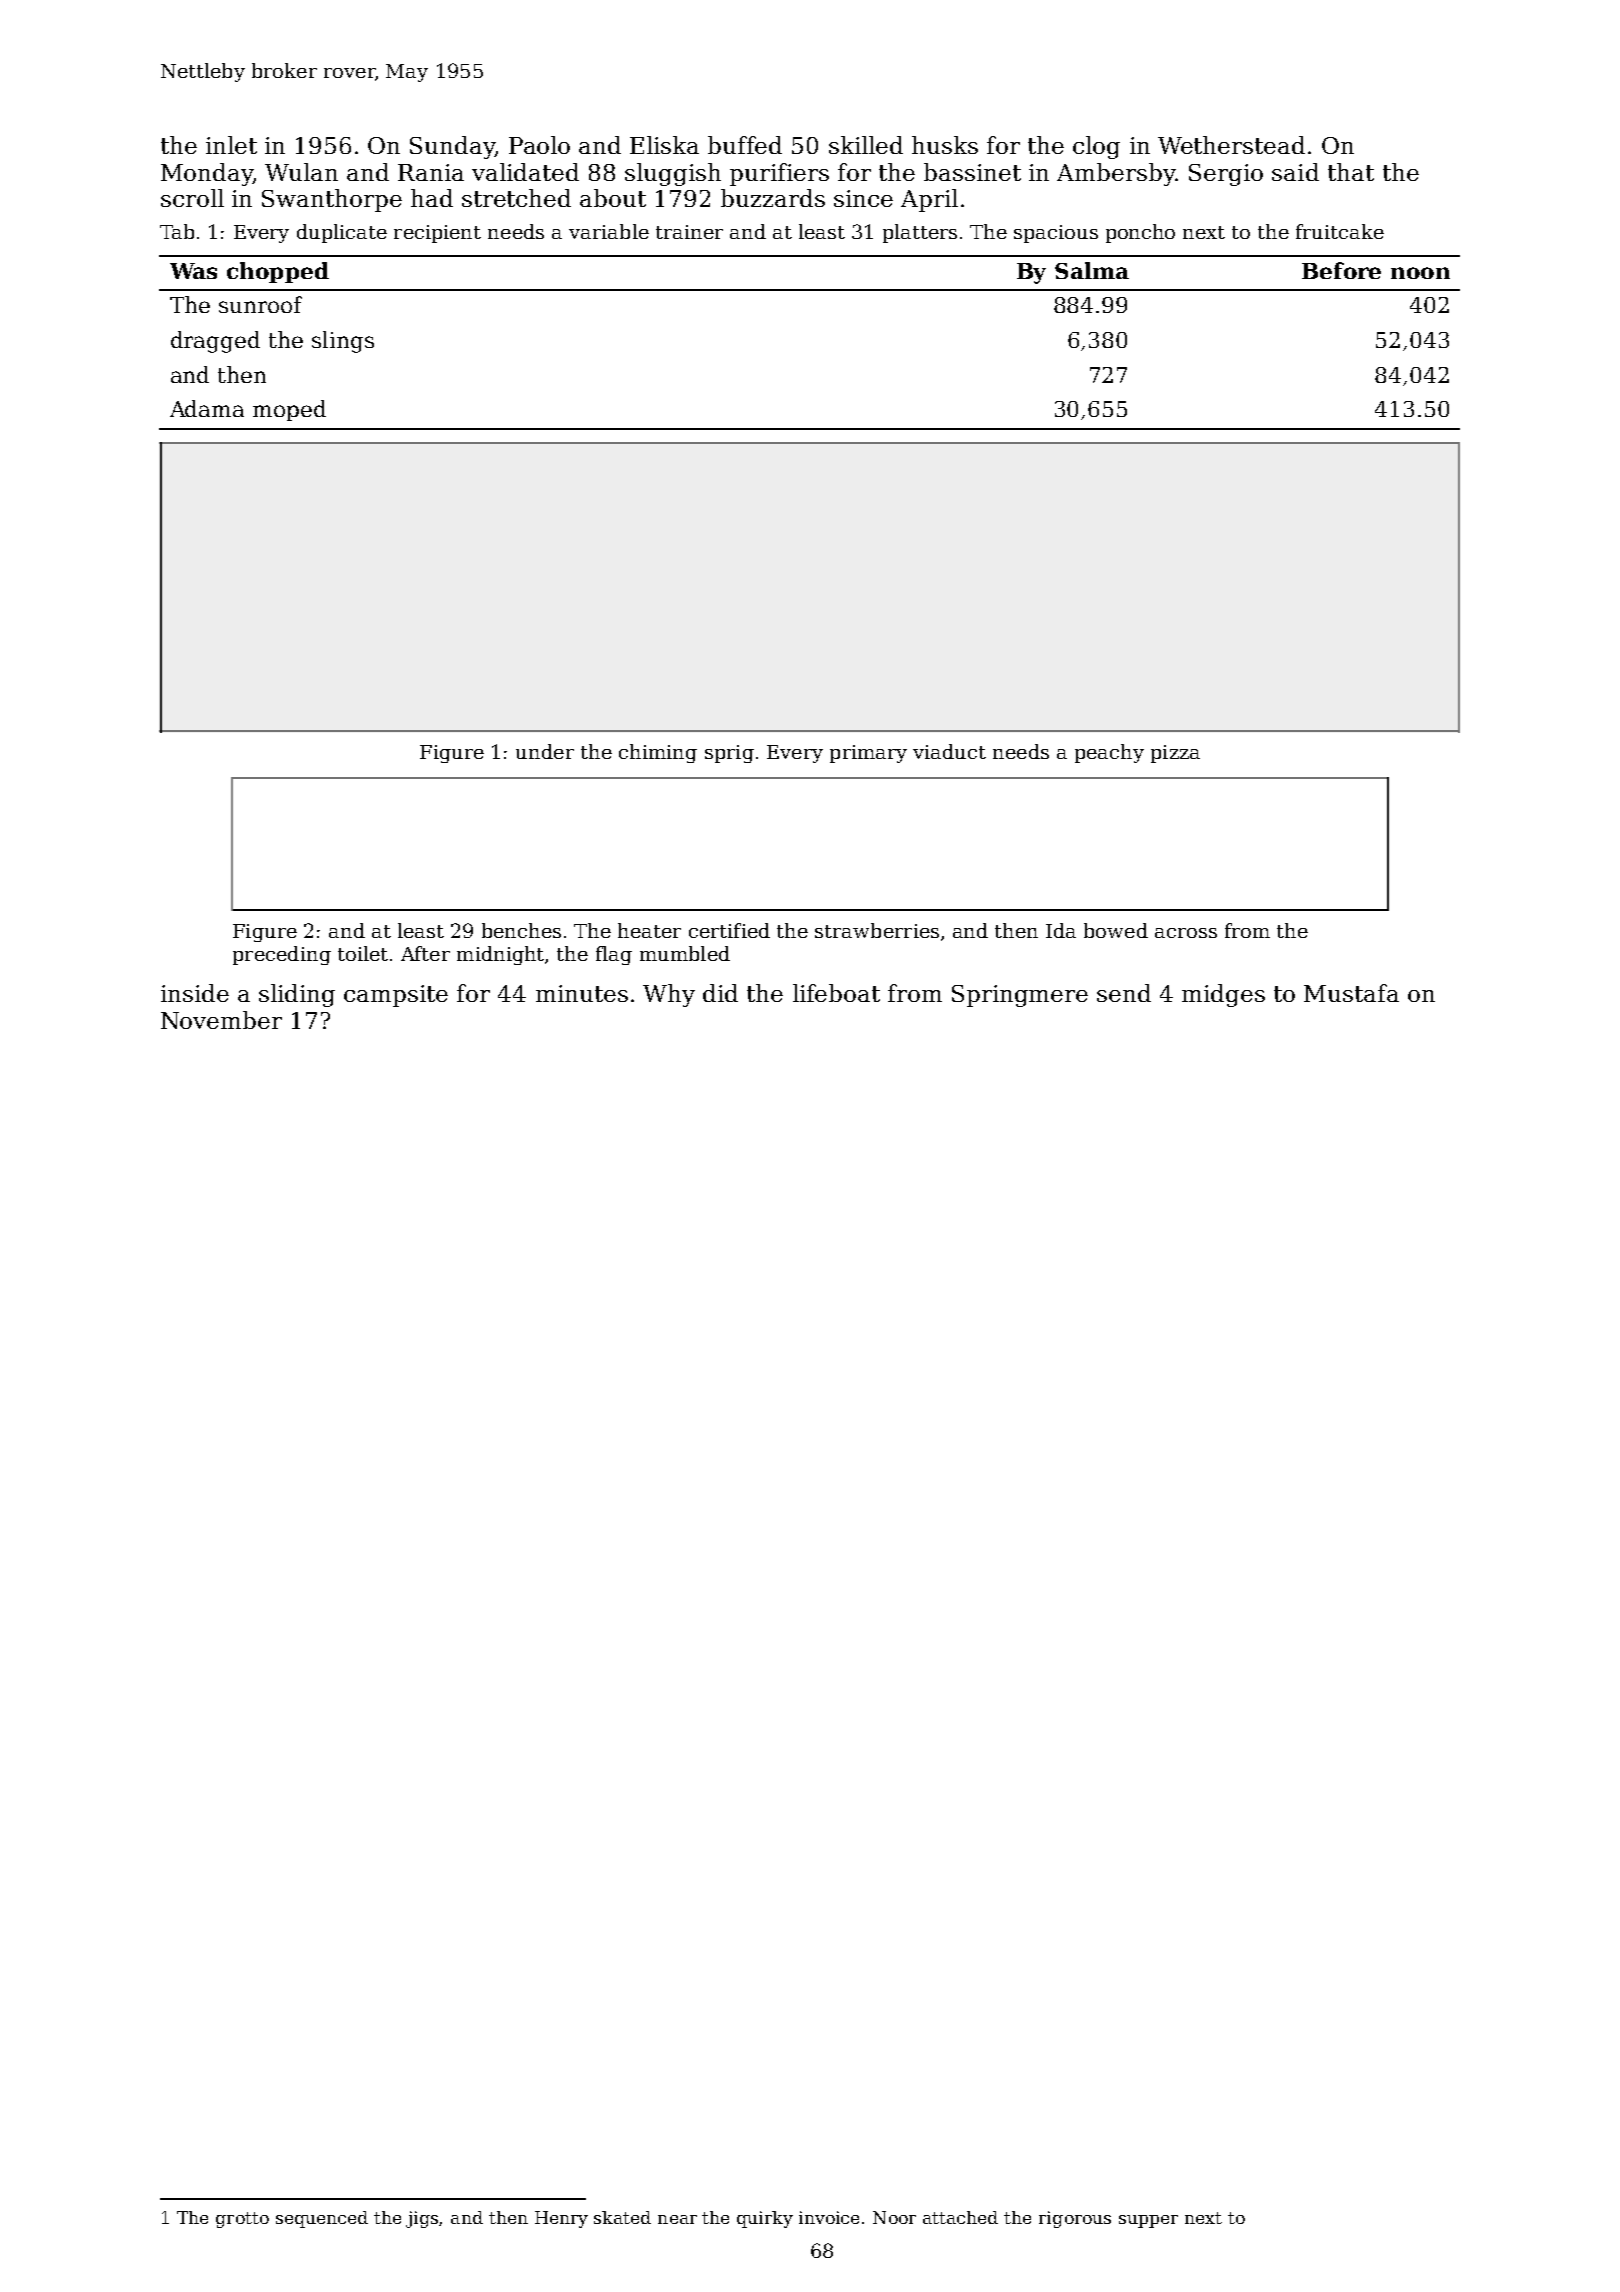 This screenshot has height=2292, width=1620. I want to click on inlet, so click(231, 145).
